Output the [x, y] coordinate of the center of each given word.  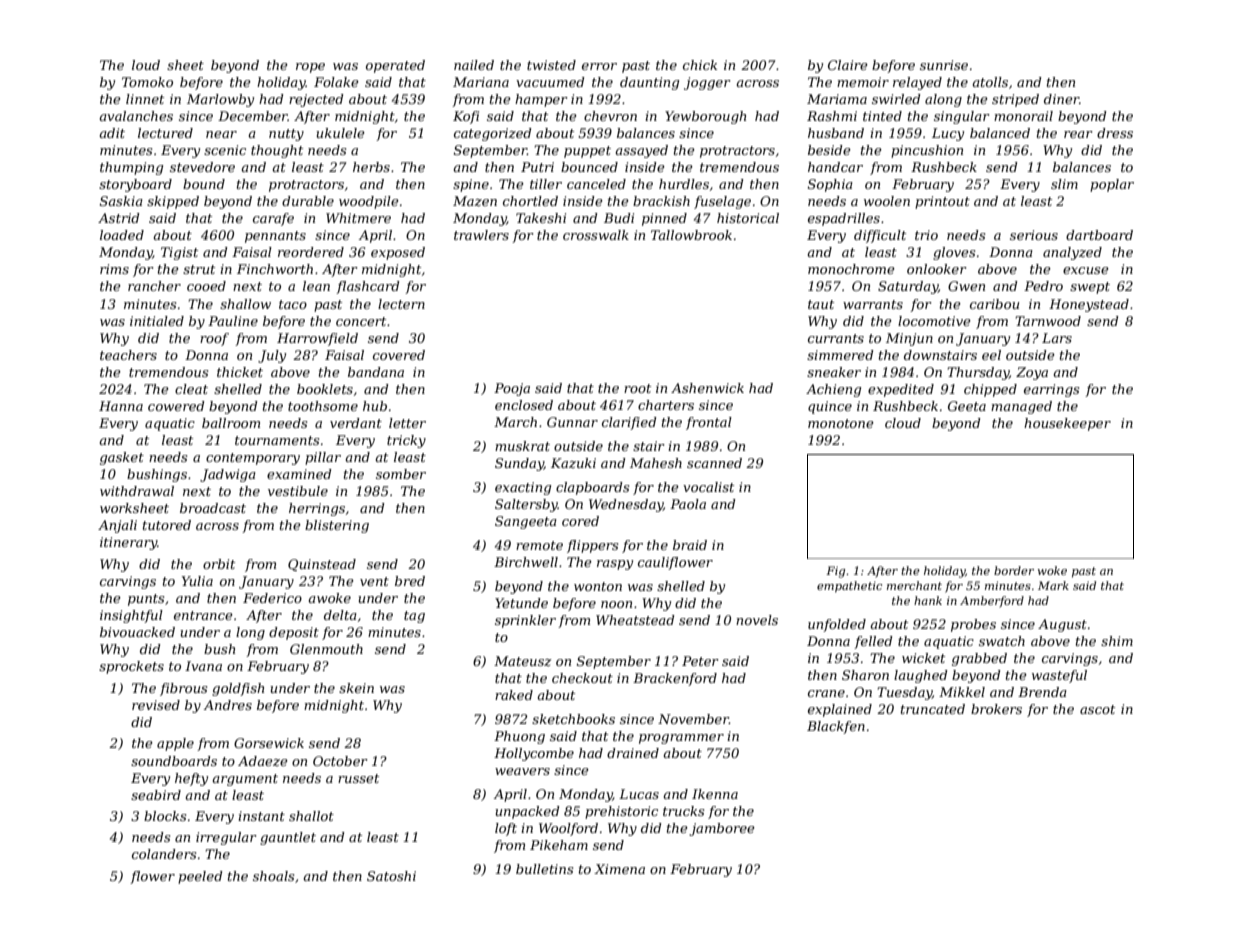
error [599, 66]
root [637, 388]
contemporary [253, 459]
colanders [164, 854]
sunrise [944, 65]
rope [310, 68]
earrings [1051, 390]
